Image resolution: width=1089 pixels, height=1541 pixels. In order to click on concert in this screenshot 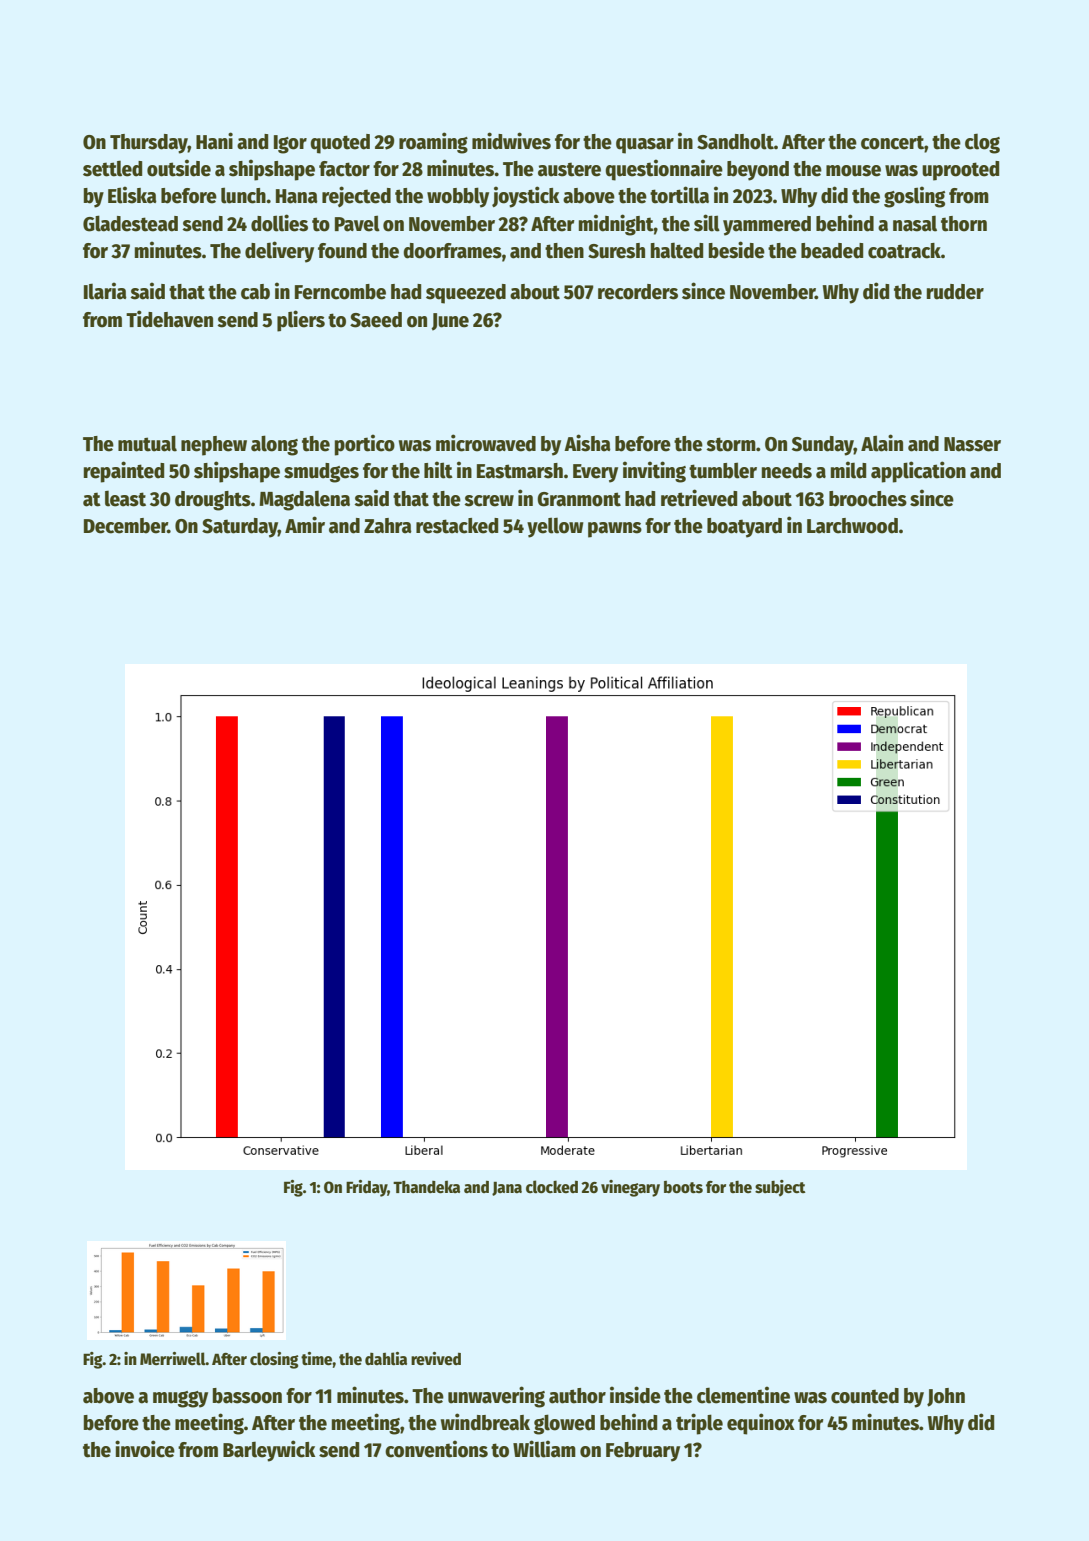, I will do `click(892, 142)`.
